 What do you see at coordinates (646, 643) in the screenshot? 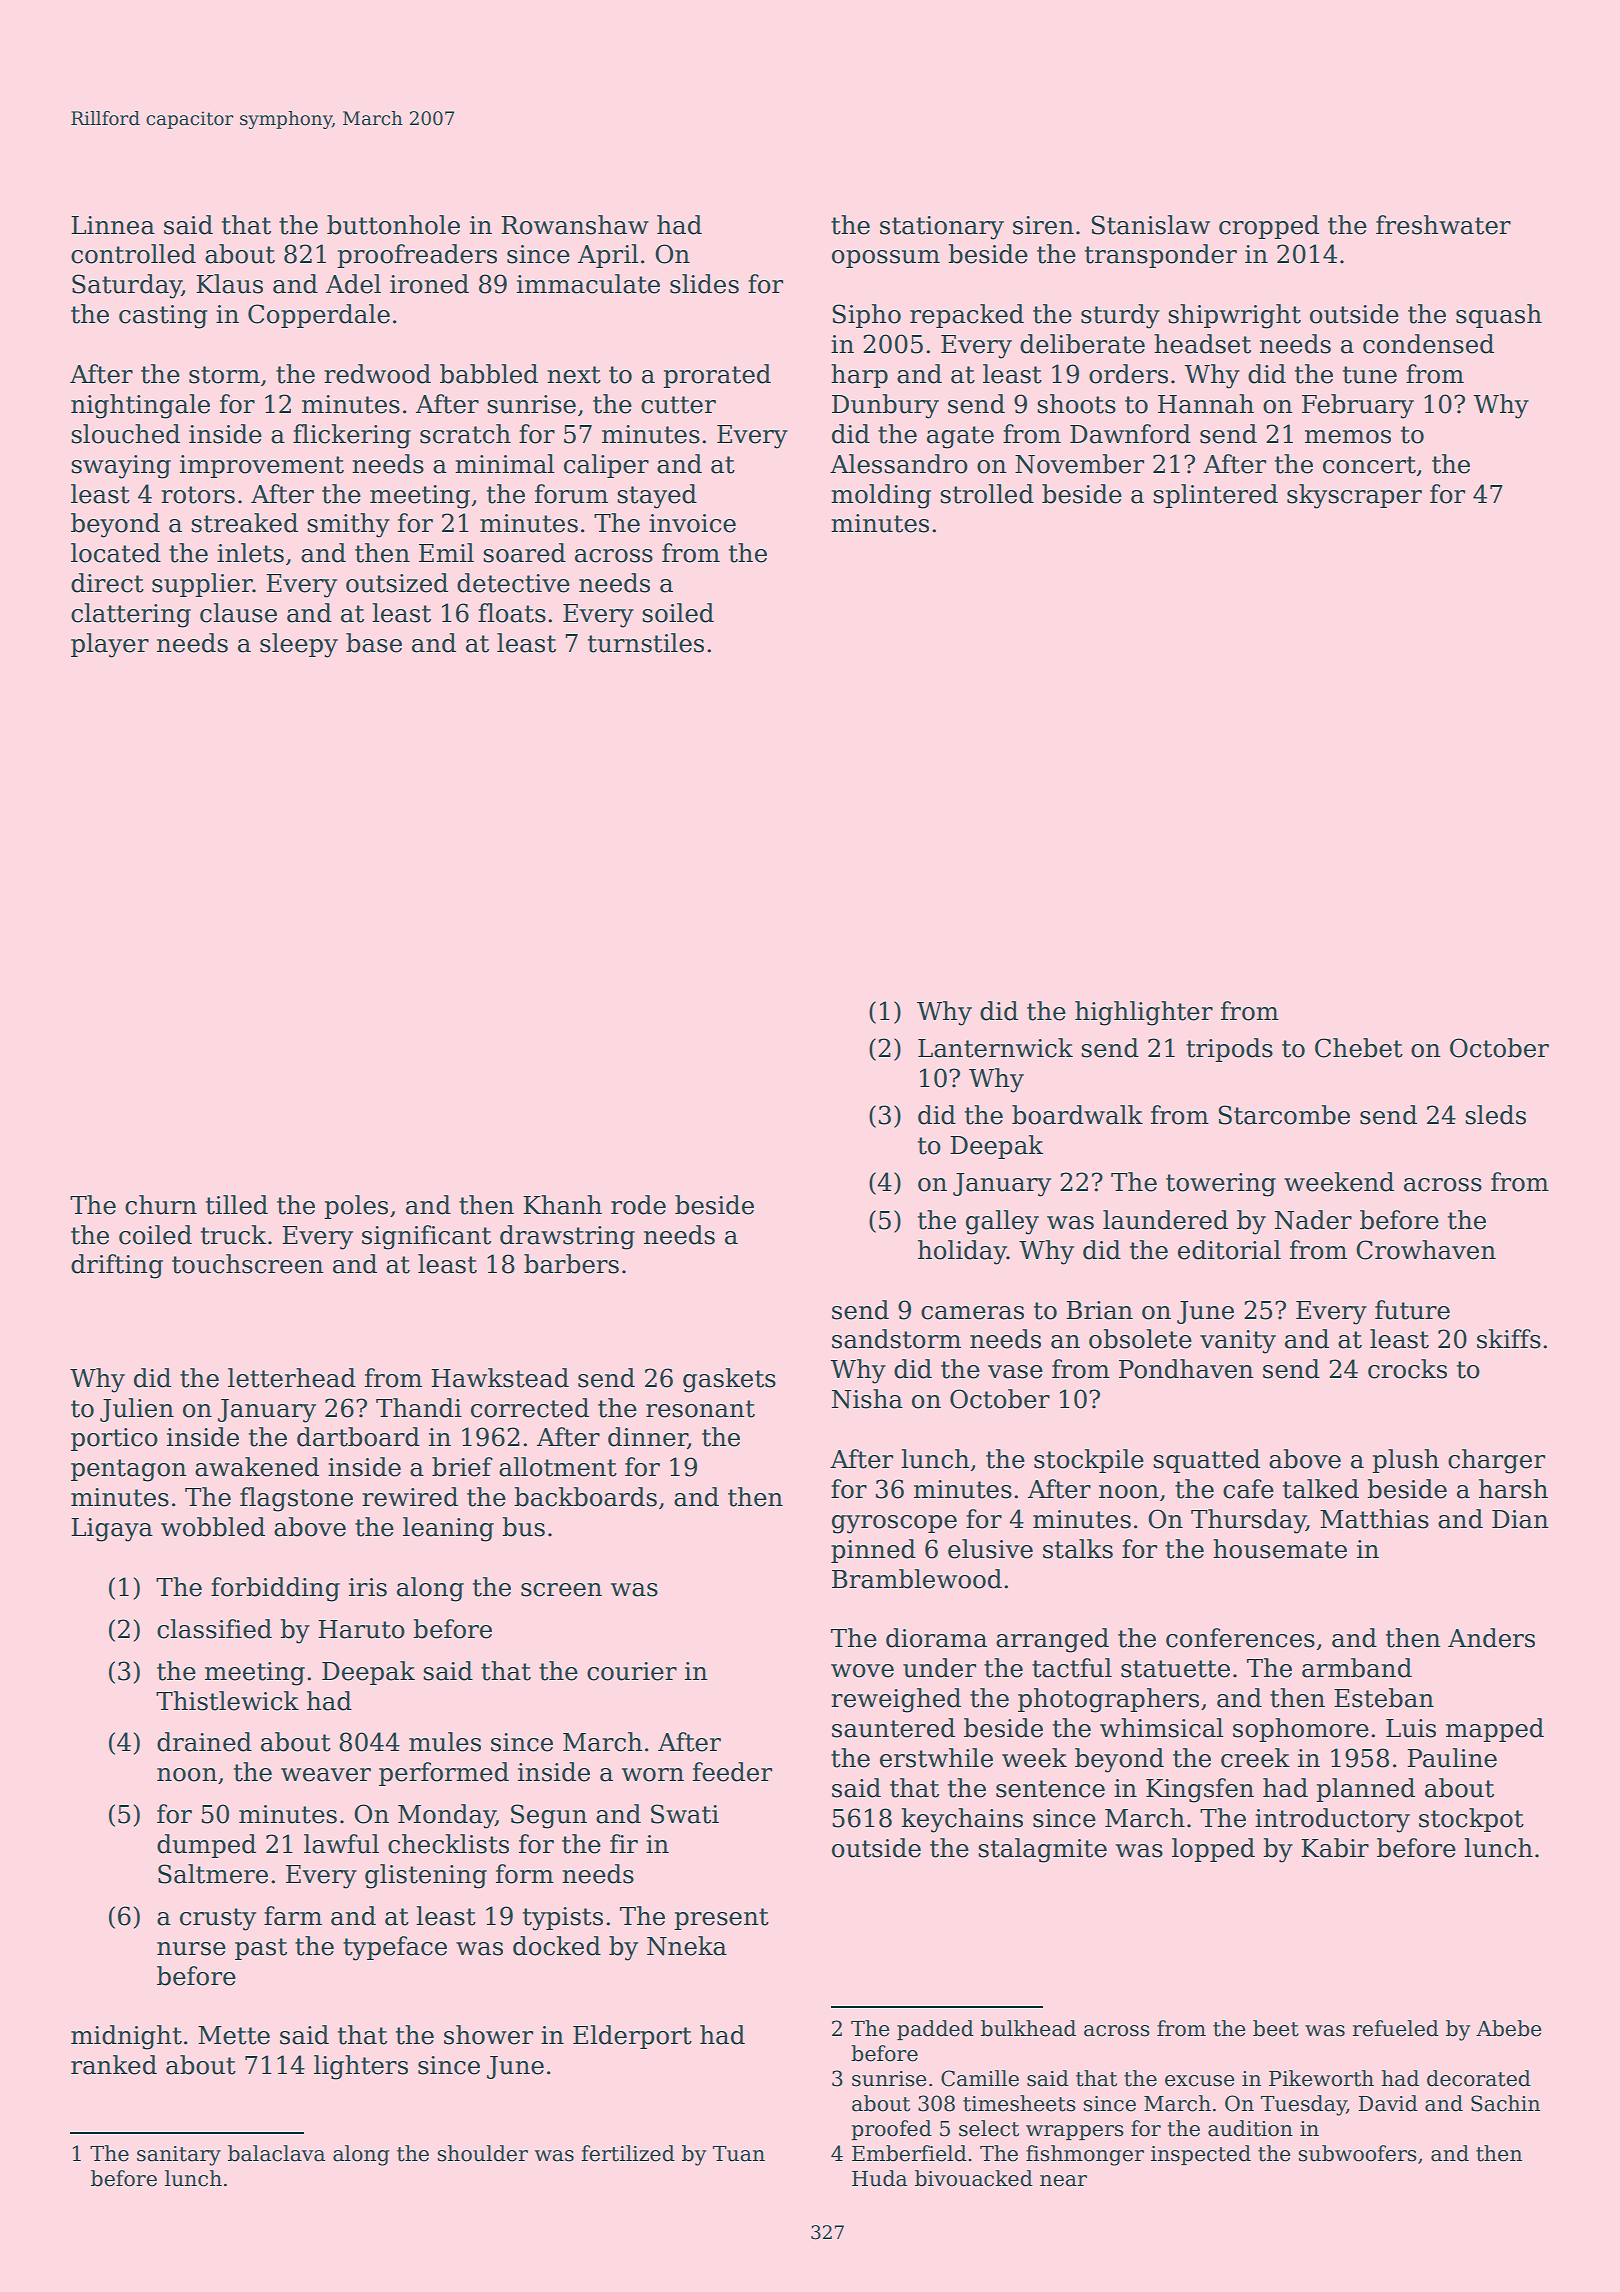
I see `turnstiles` at bounding box center [646, 643].
